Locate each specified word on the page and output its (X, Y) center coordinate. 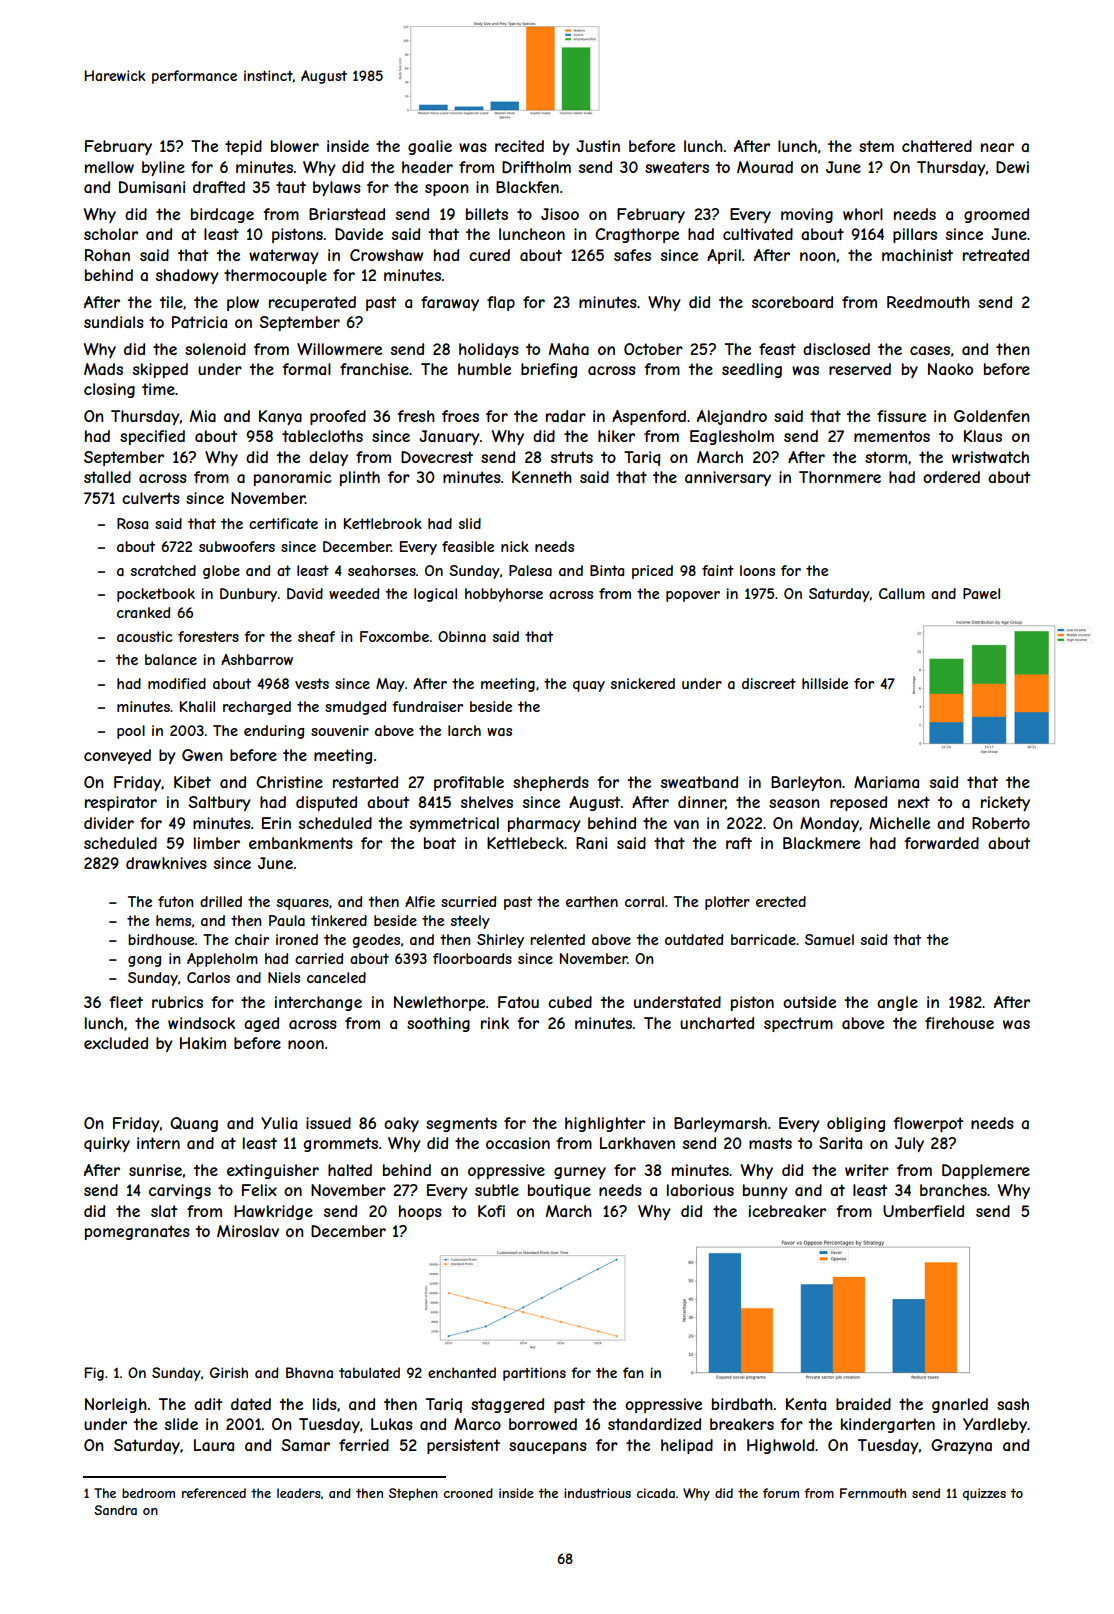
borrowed (543, 1424)
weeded (354, 593)
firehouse (959, 1023)
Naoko (950, 369)
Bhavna (309, 1372)
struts (572, 457)
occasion (518, 1143)
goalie (430, 147)
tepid (243, 147)
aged (261, 1024)
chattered (937, 146)
